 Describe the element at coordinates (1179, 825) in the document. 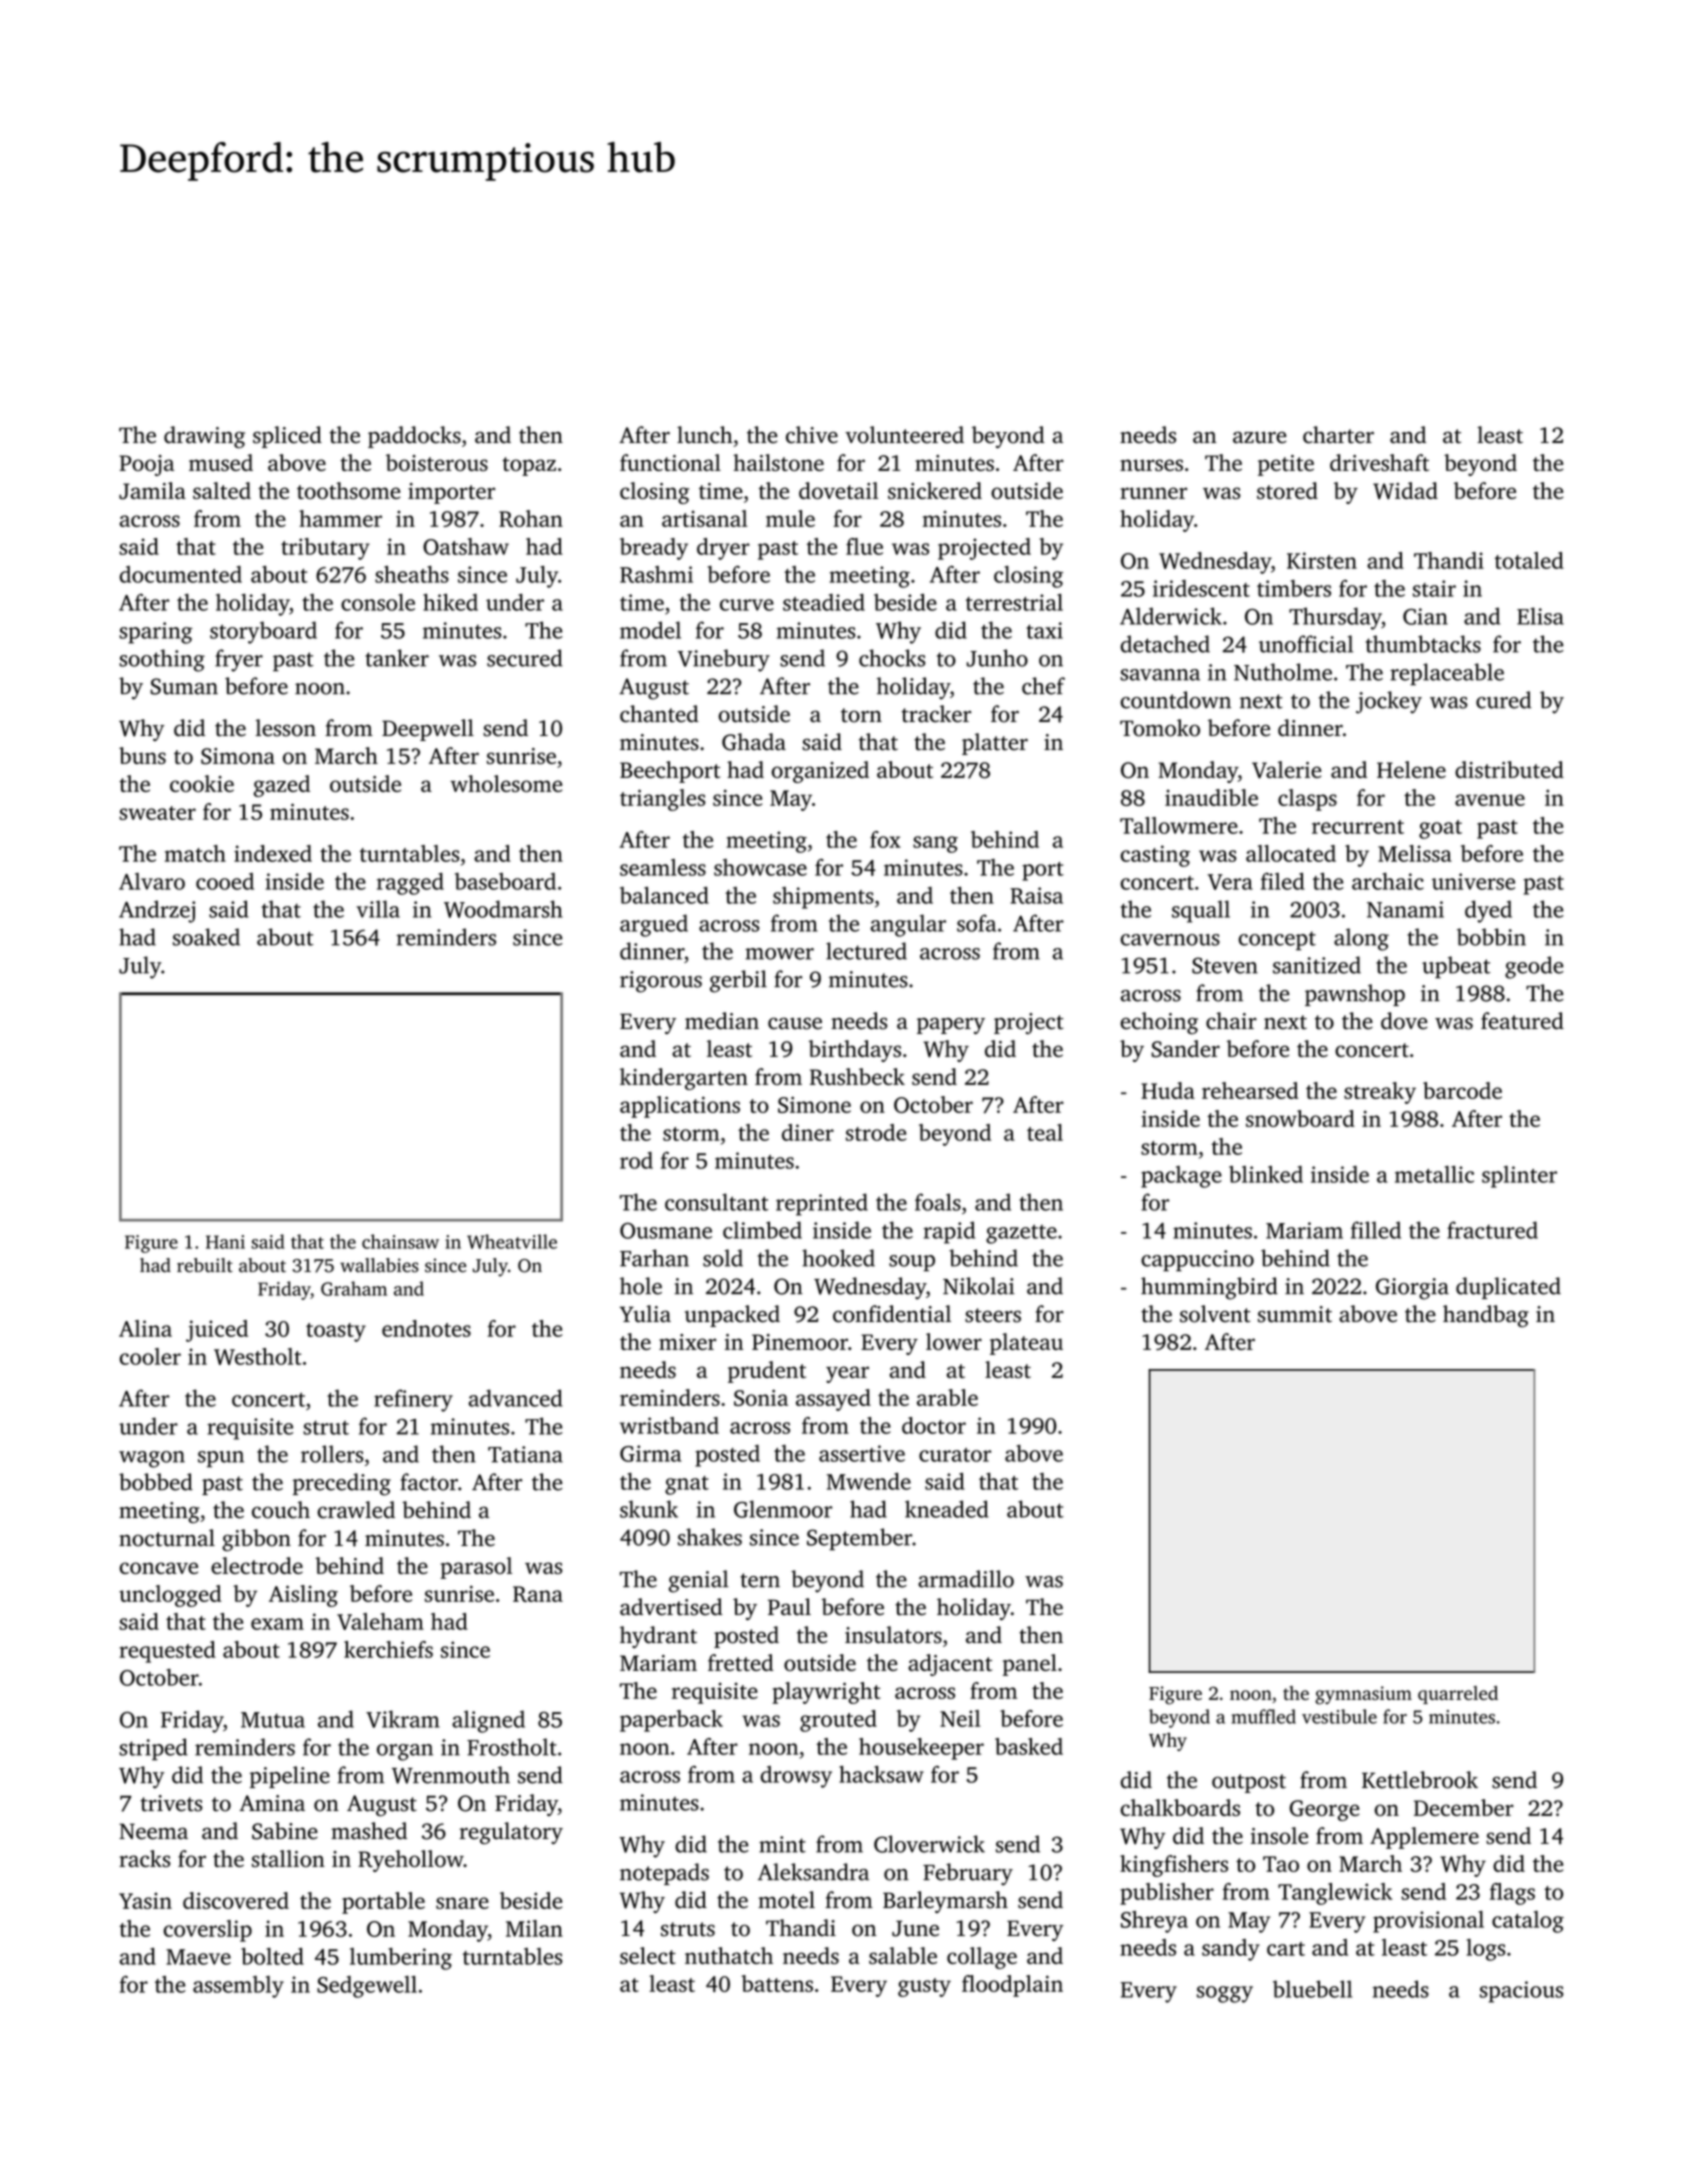

I see `Tallowmere` at that location.
